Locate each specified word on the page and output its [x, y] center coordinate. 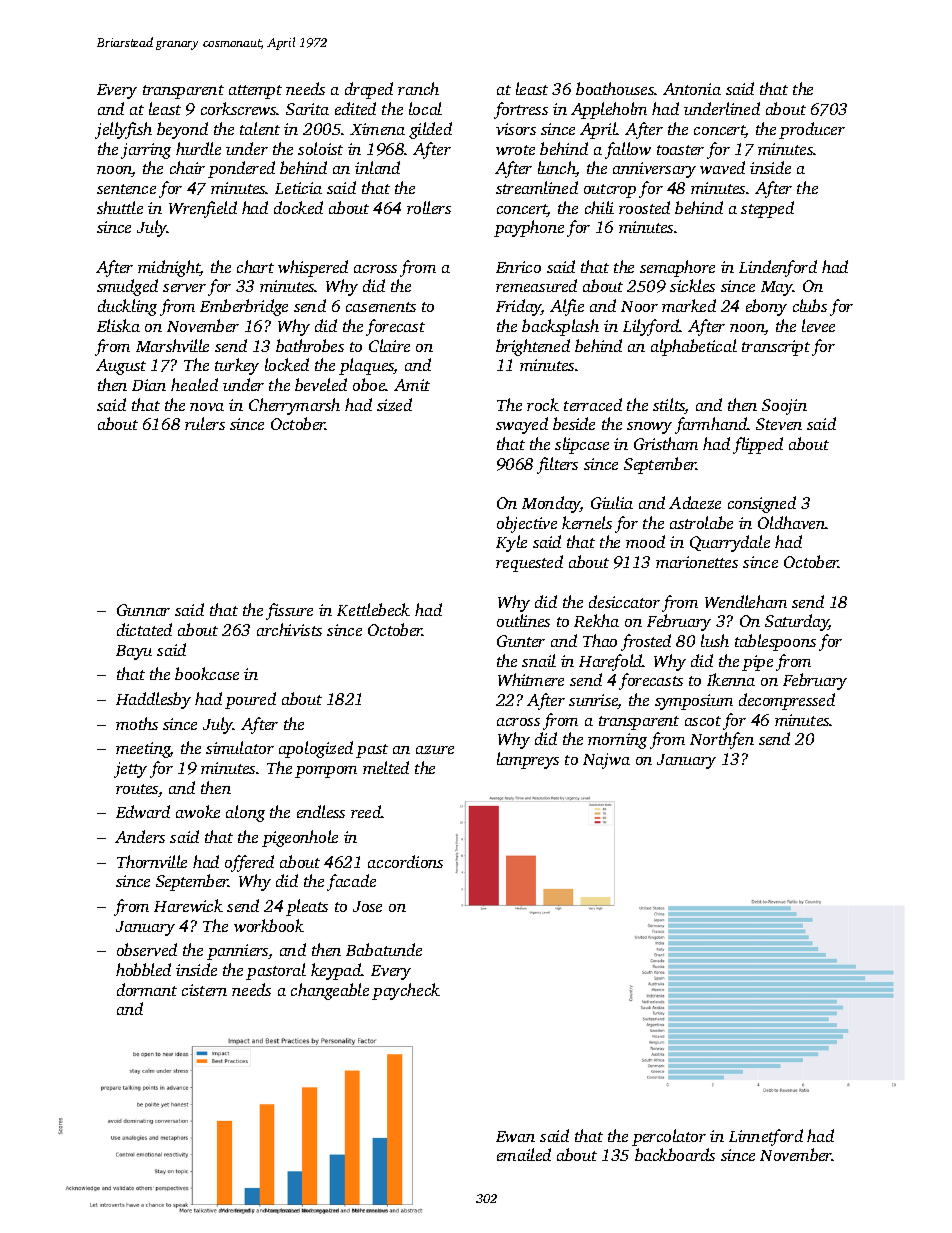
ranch [418, 88]
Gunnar [143, 610]
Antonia [692, 89]
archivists [289, 629]
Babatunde [384, 949]
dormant [147, 989]
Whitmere [531, 679]
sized [394, 404]
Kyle [511, 543]
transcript [776, 348]
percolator [669, 1137]
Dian [149, 385]
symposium [694, 702]
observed [147, 949]
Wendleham [746, 601]
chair [187, 167]
